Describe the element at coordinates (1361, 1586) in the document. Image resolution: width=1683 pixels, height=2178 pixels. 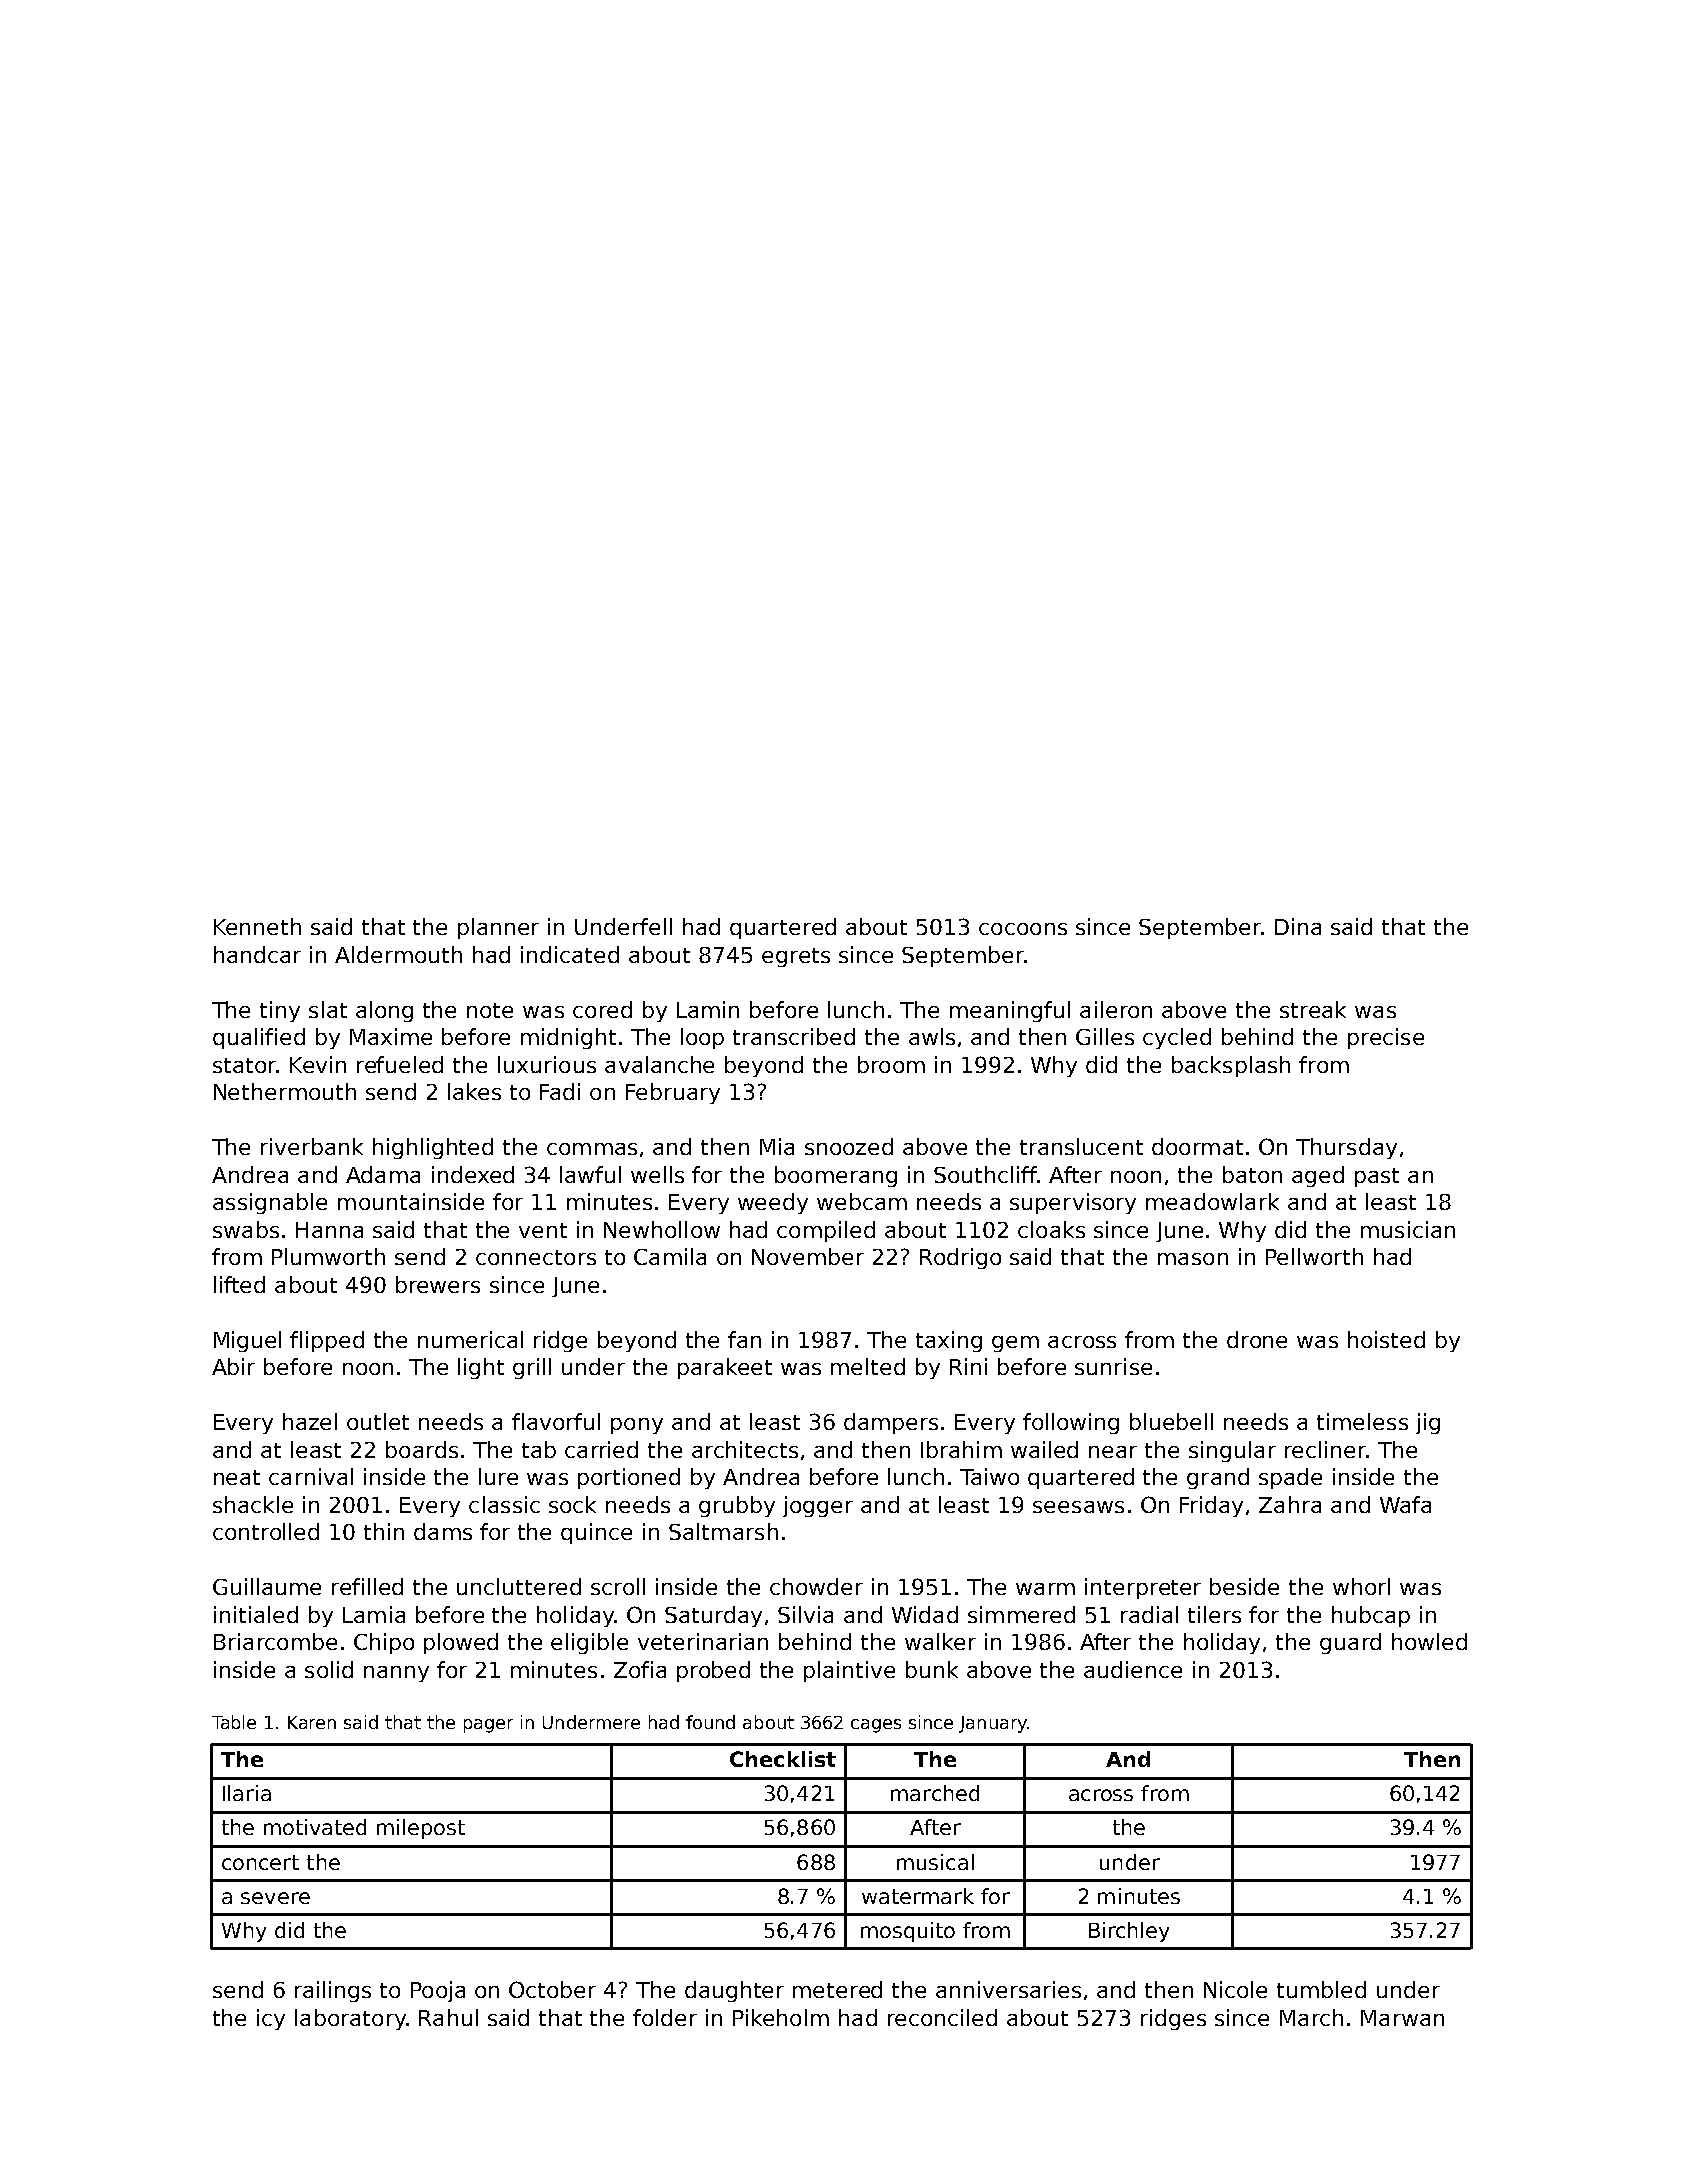
I see `whorl` at that location.
